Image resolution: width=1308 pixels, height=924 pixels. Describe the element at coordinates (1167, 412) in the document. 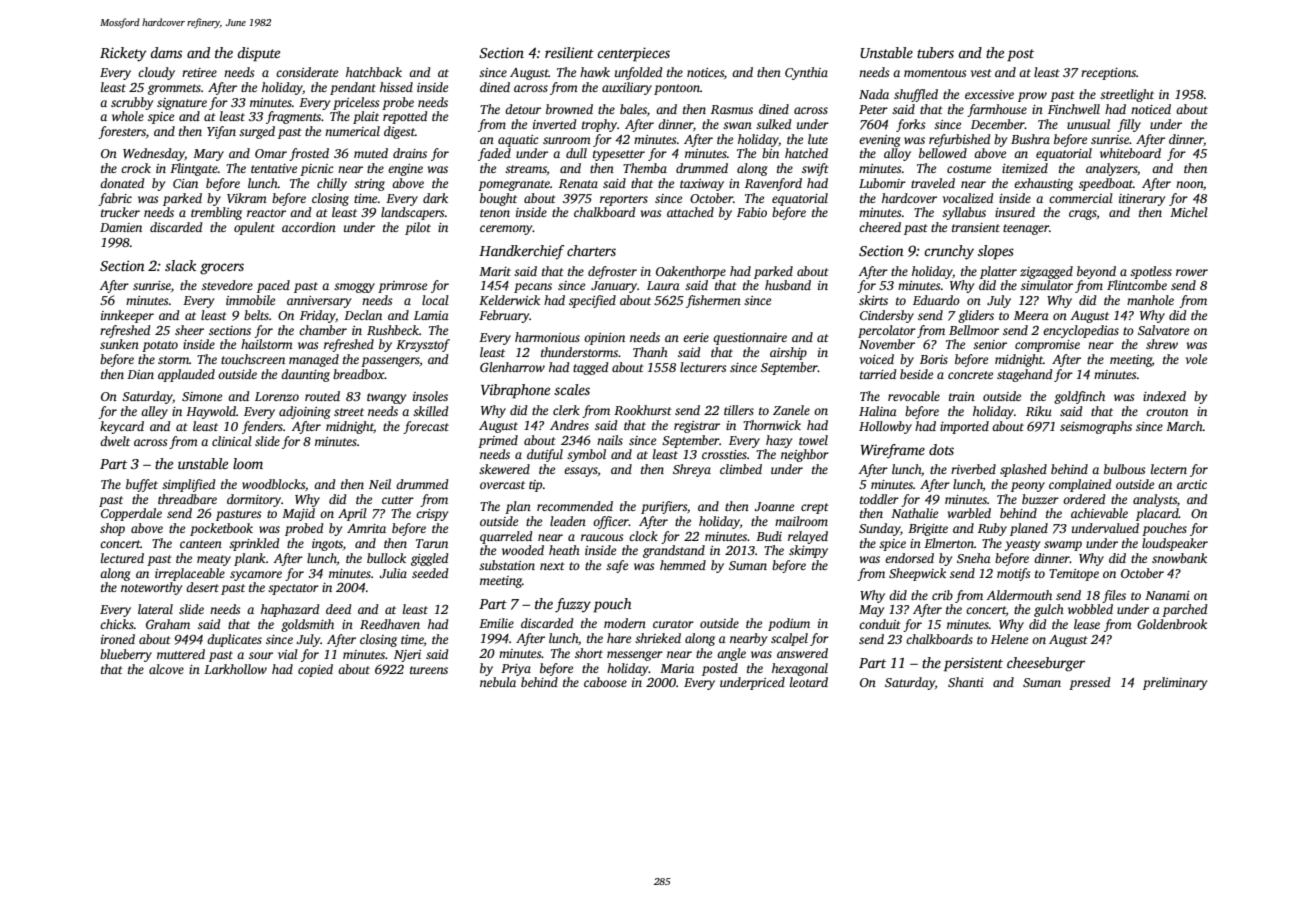

I see `crouton` at that location.
